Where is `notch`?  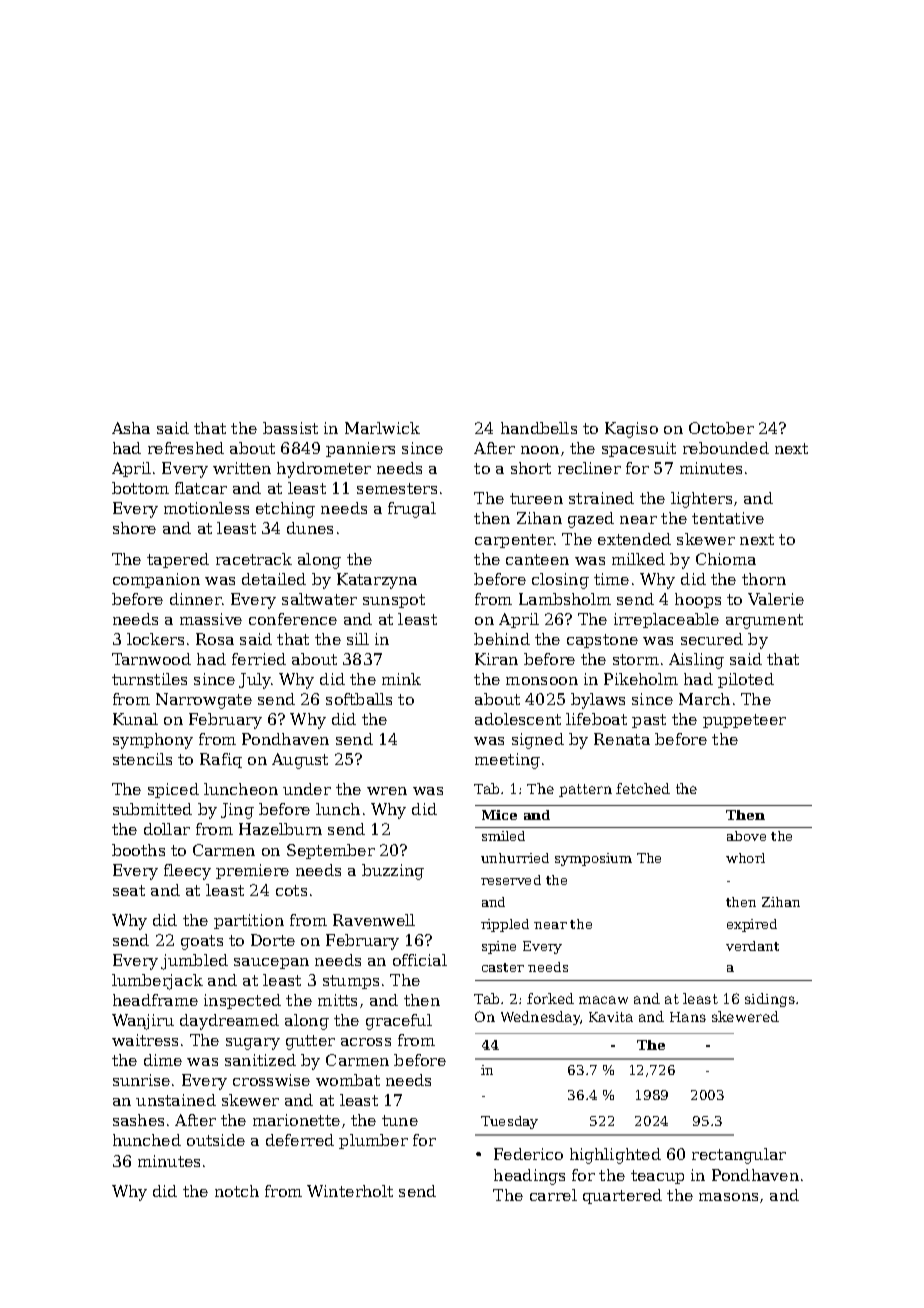 notch is located at coordinates (237, 1191).
